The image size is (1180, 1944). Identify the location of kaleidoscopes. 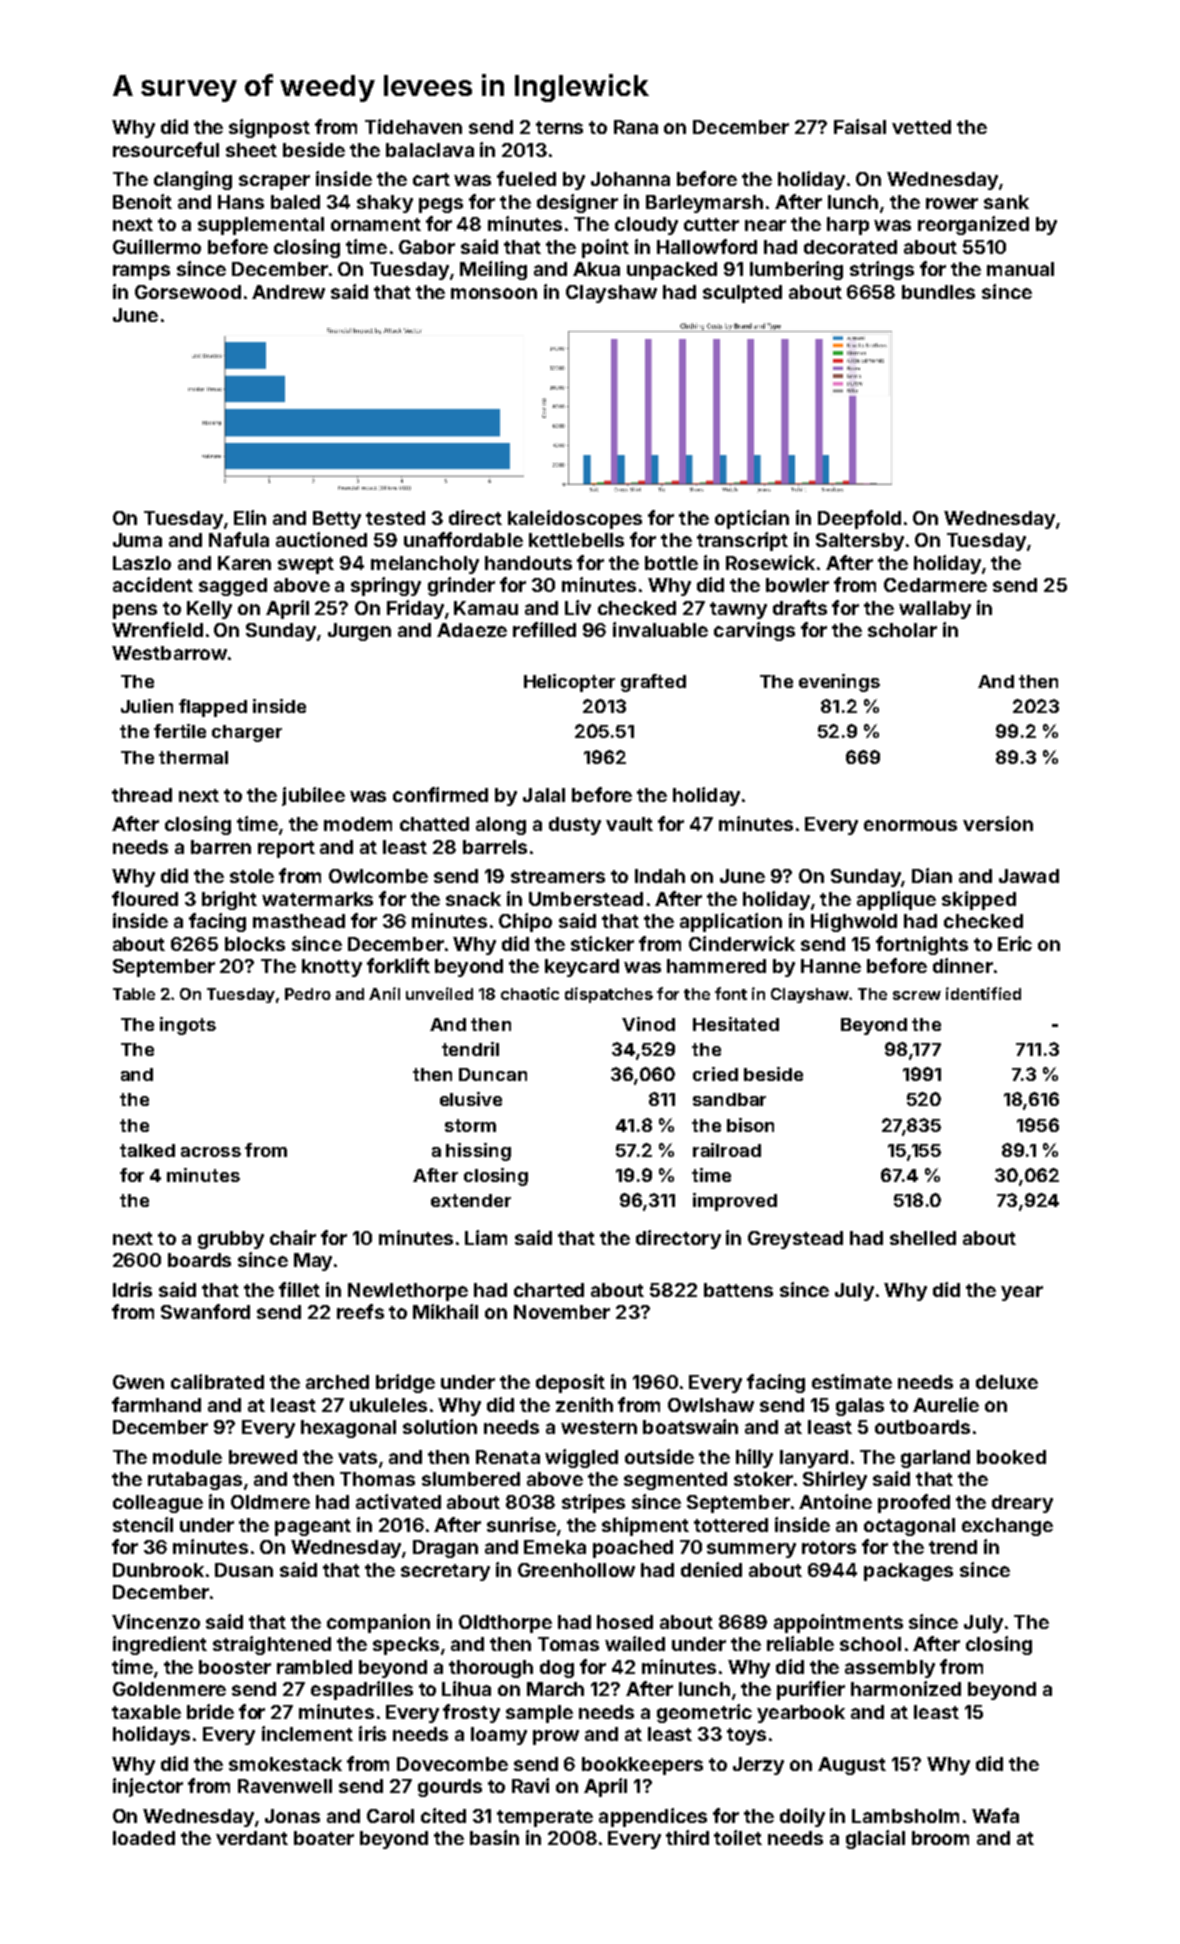
(575, 519).
